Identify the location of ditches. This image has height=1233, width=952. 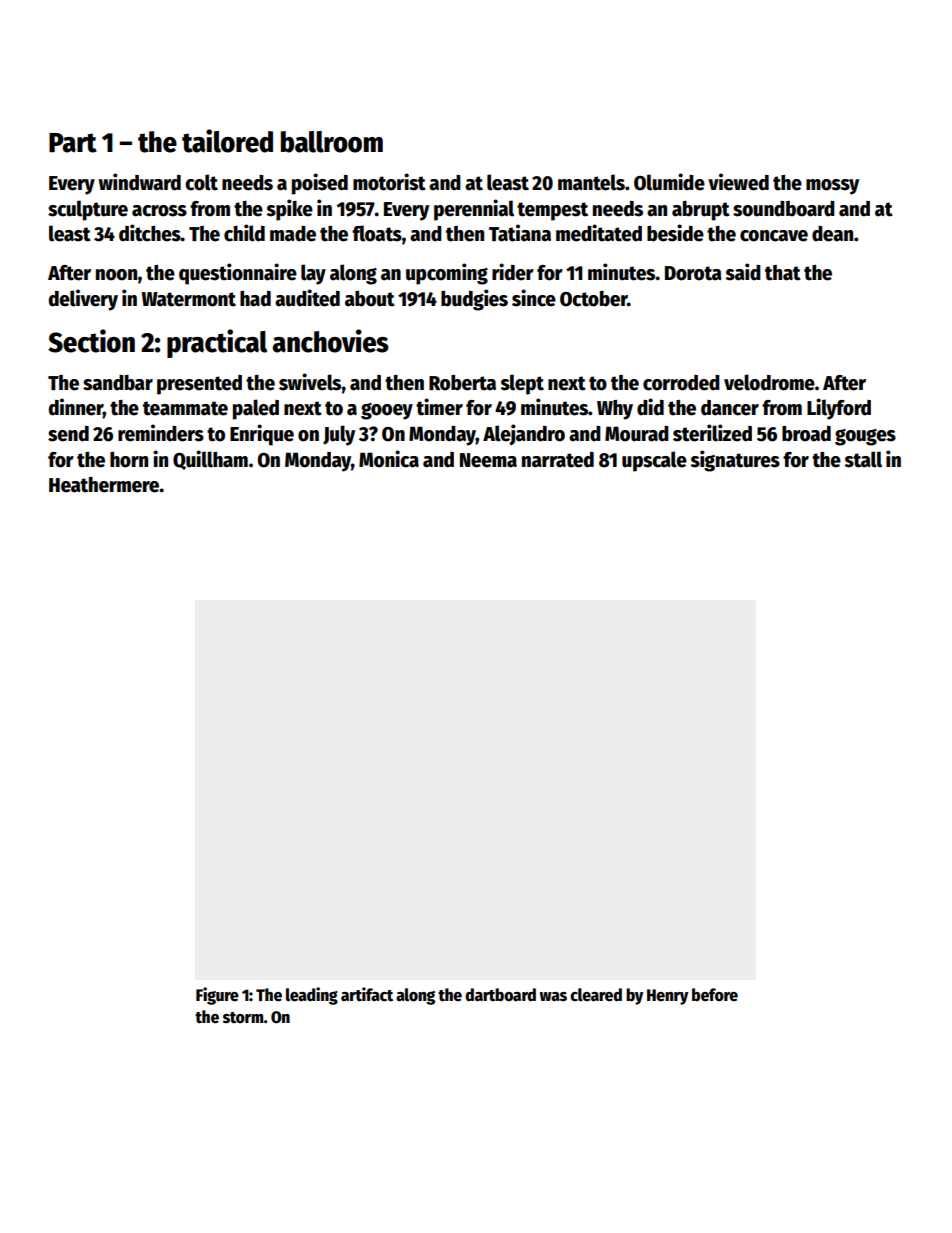
(150, 233).
